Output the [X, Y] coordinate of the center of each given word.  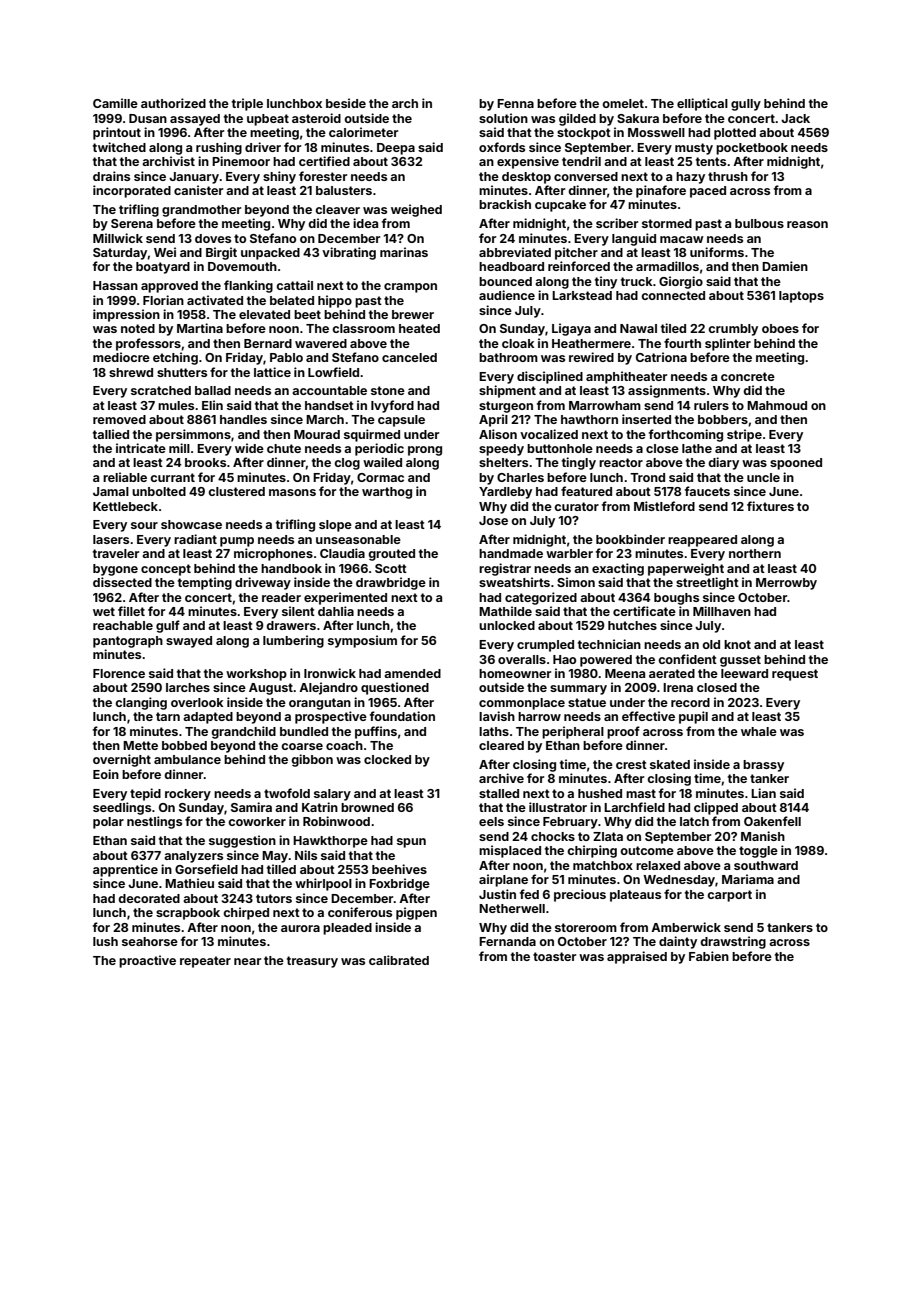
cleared [501, 745]
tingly [579, 463]
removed [119, 419]
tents [711, 161]
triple [247, 104]
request [795, 675]
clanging [141, 703]
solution [503, 118]
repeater [205, 962]
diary [723, 463]
